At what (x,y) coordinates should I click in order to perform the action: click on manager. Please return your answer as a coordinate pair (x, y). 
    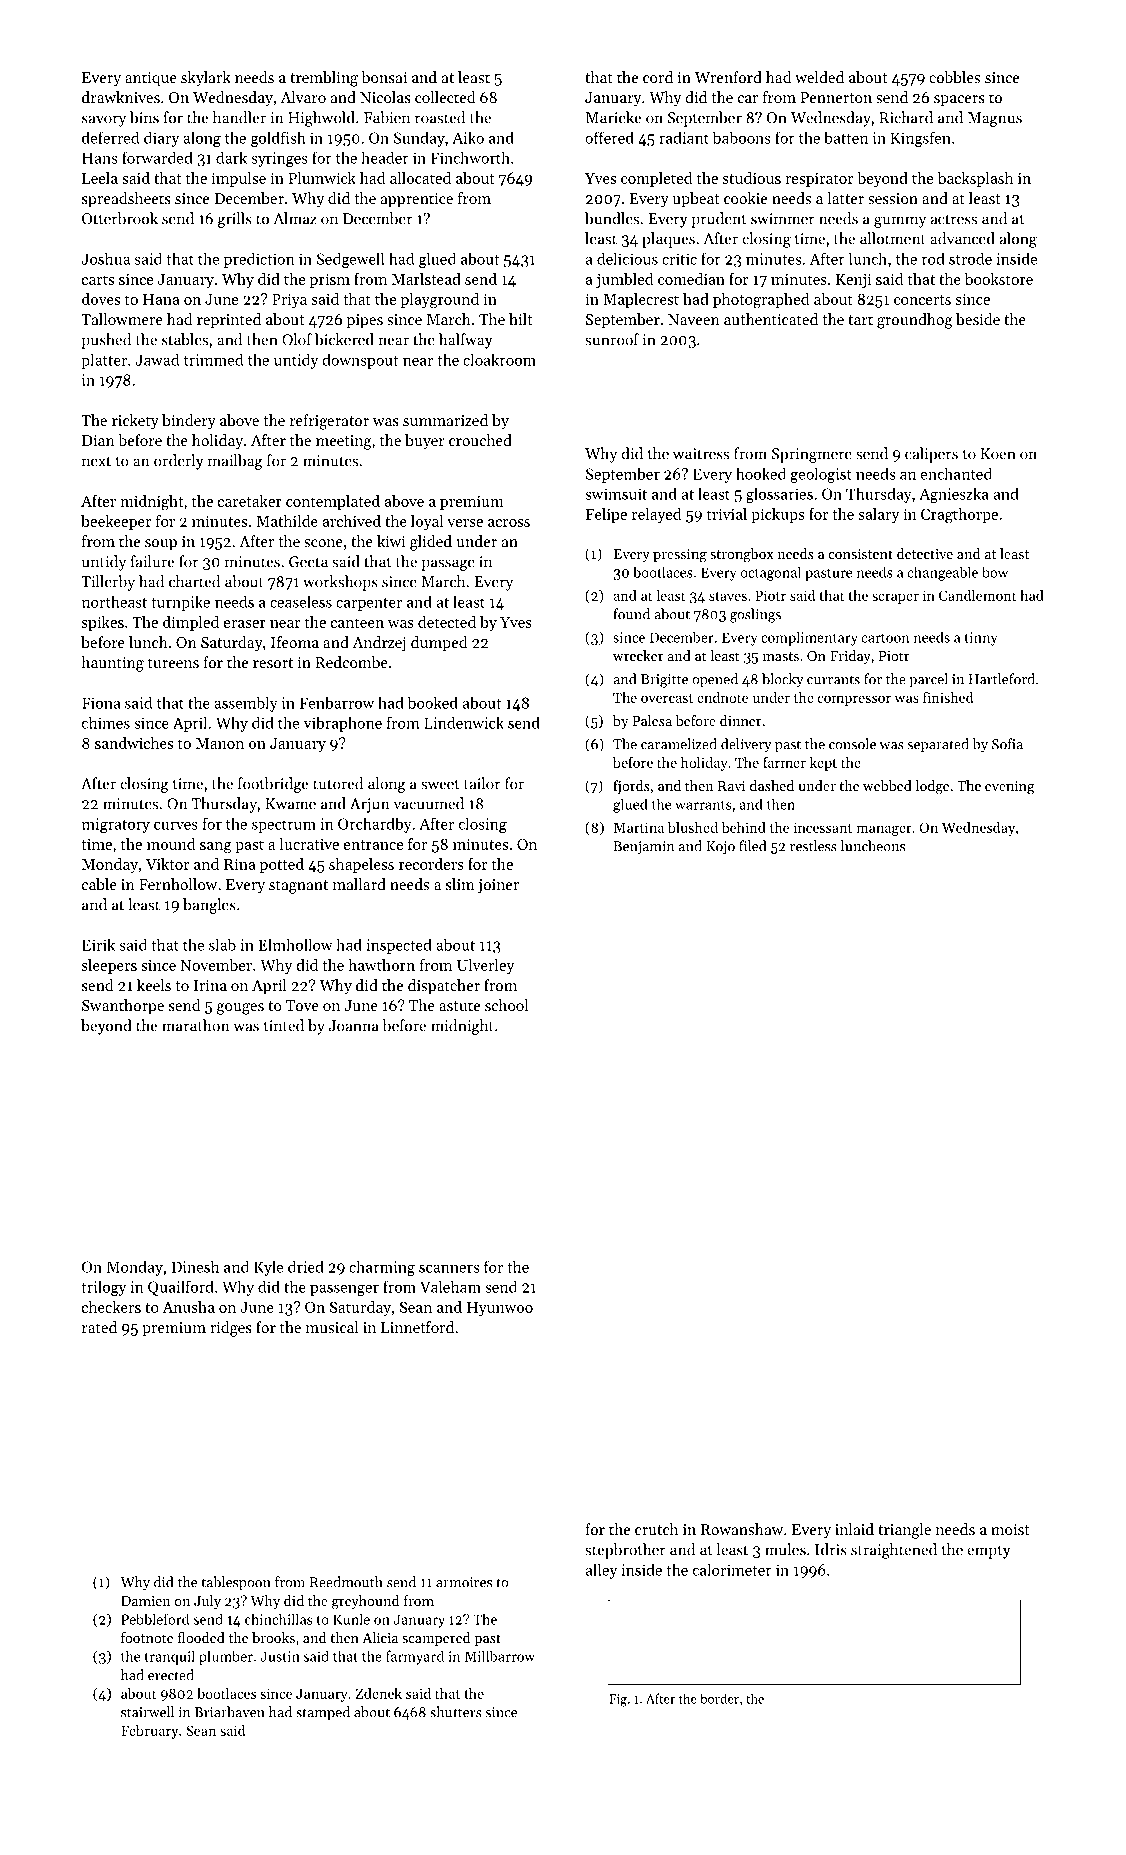
    Looking at the image, I should click on (884, 830).
